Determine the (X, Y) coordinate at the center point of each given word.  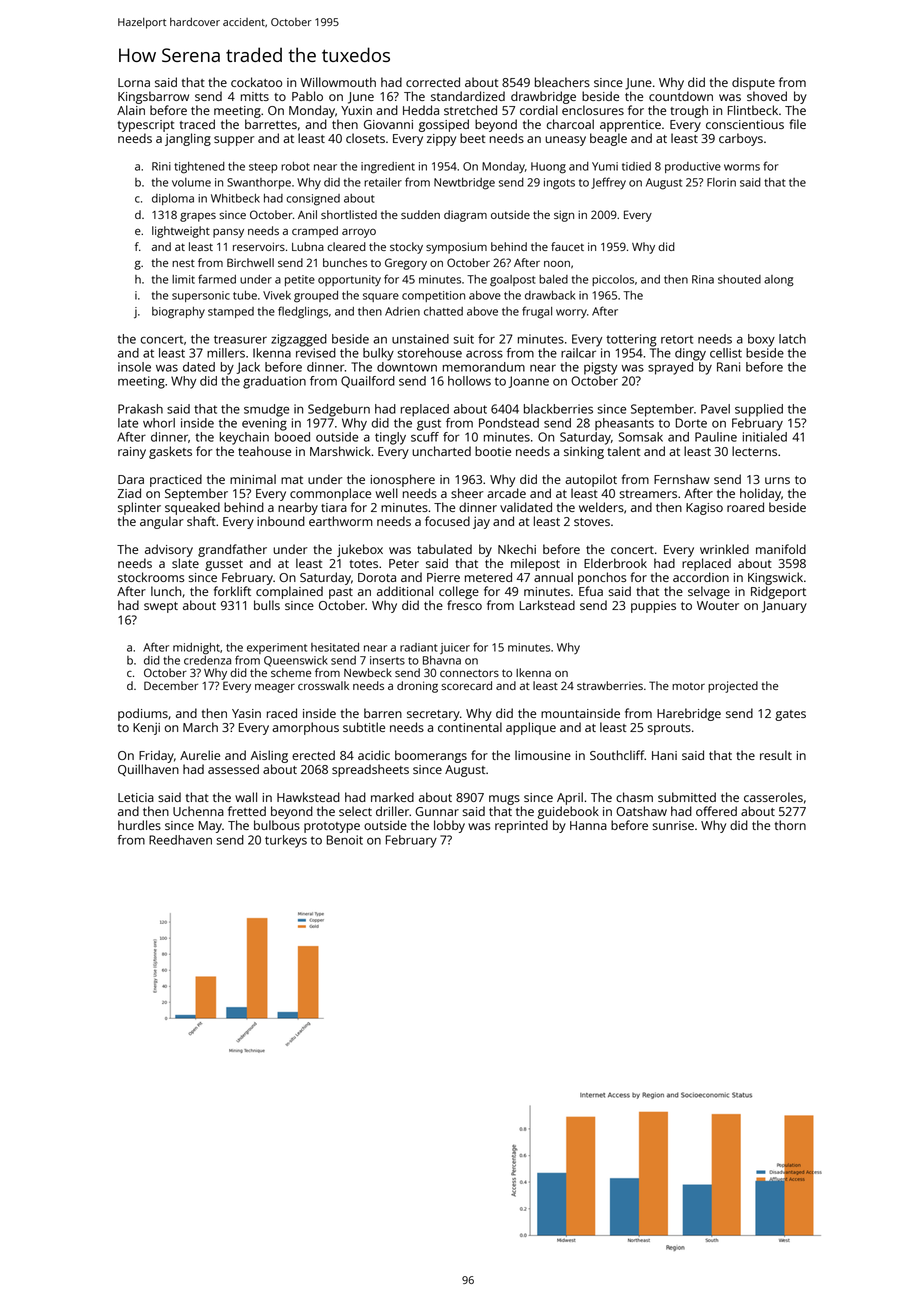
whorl (159, 423)
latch (792, 339)
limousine (543, 755)
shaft (201, 521)
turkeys (286, 841)
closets (365, 138)
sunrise (673, 825)
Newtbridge (464, 184)
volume (191, 182)
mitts (255, 96)
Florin (721, 182)
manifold (781, 549)
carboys (741, 139)
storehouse (429, 353)
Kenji (146, 729)
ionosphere (403, 480)
